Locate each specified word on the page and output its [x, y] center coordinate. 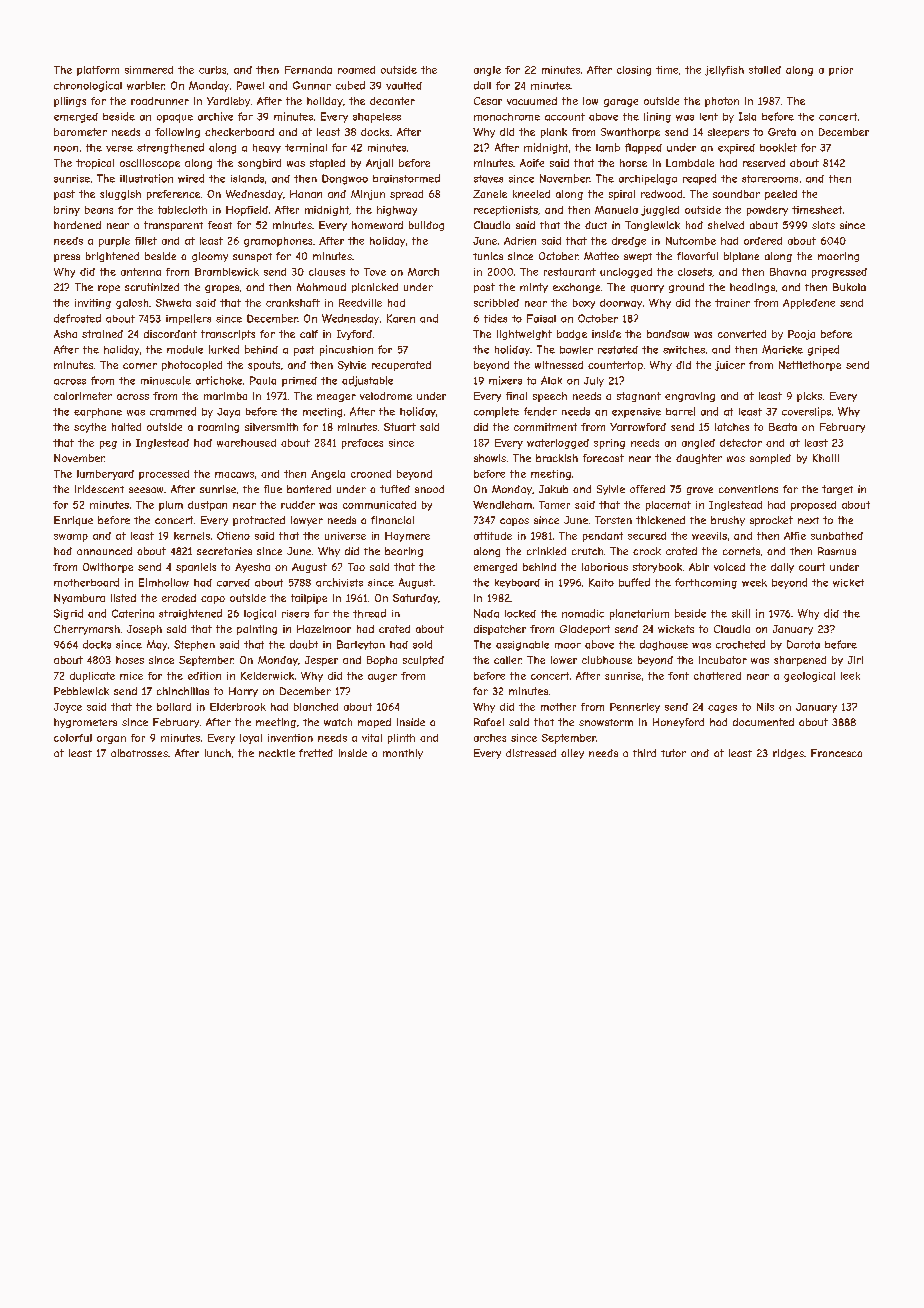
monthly [403, 754]
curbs [212, 70]
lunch [218, 753]
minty [534, 288]
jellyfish [724, 71]
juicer [730, 366]
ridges [788, 754]
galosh [132, 304]
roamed [356, 70]
